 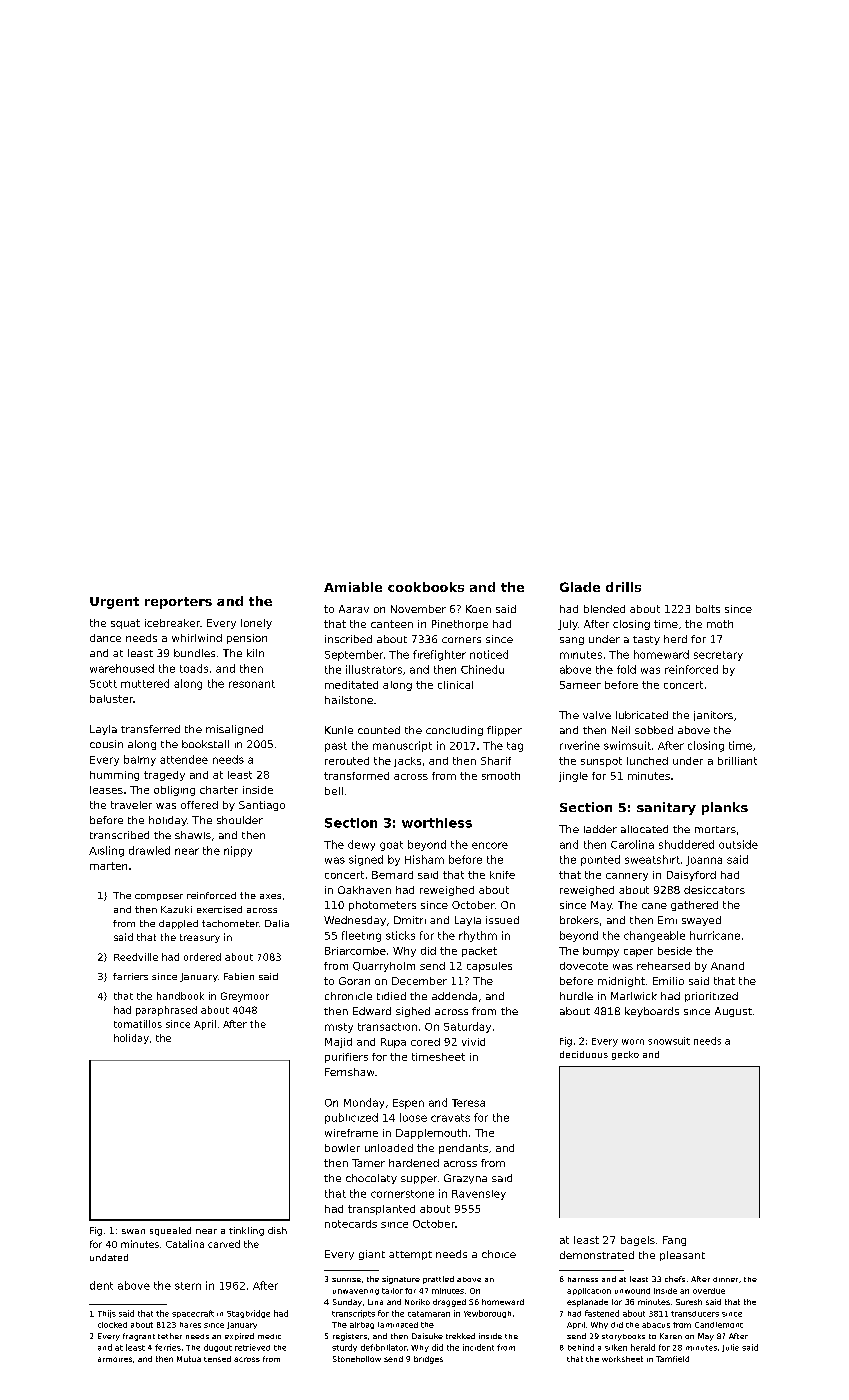 What do you see at coordinates (178, 924) in the document?
I see `dappled` at bounding box center [178, 924].
